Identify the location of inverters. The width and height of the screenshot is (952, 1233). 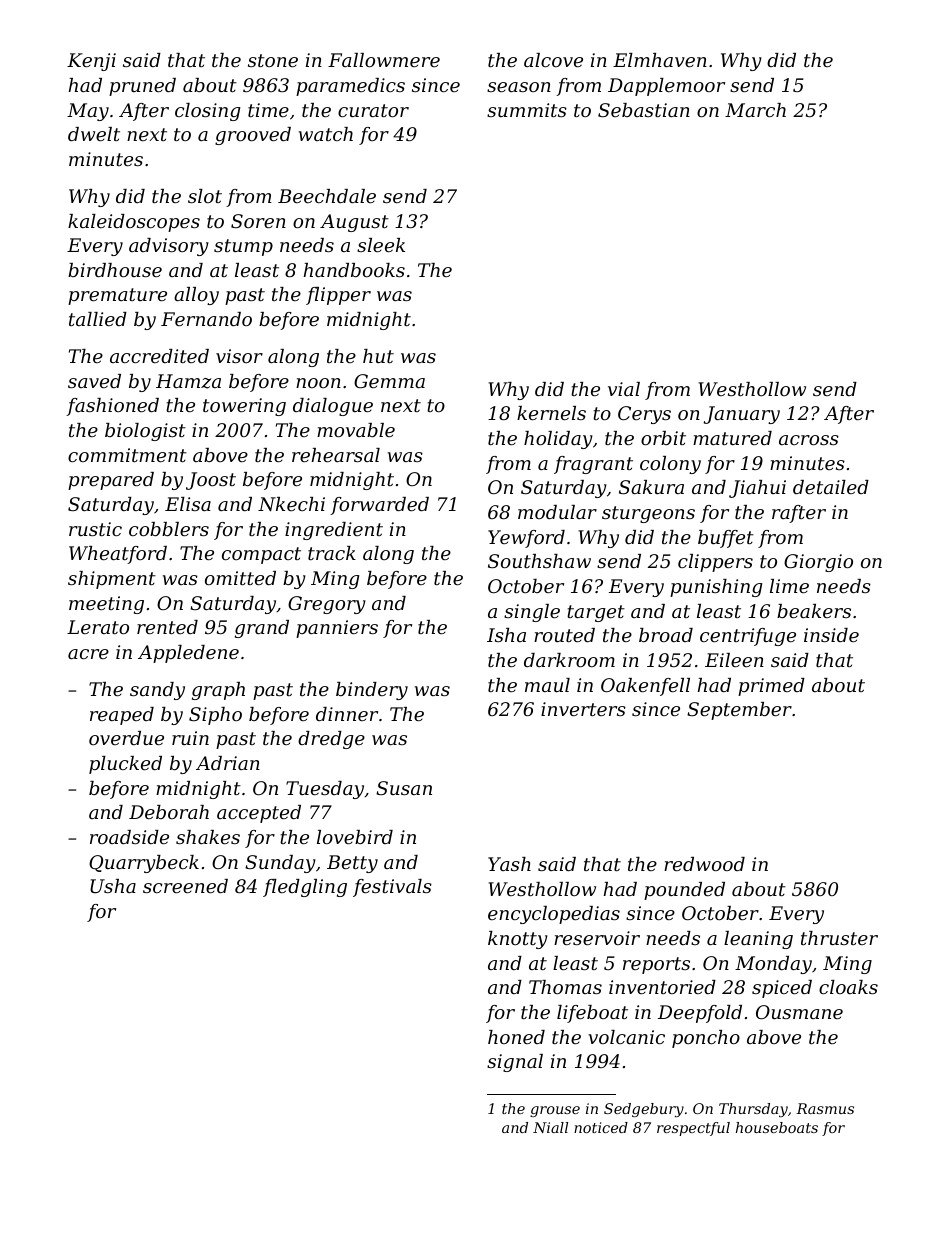
(583, 709).
